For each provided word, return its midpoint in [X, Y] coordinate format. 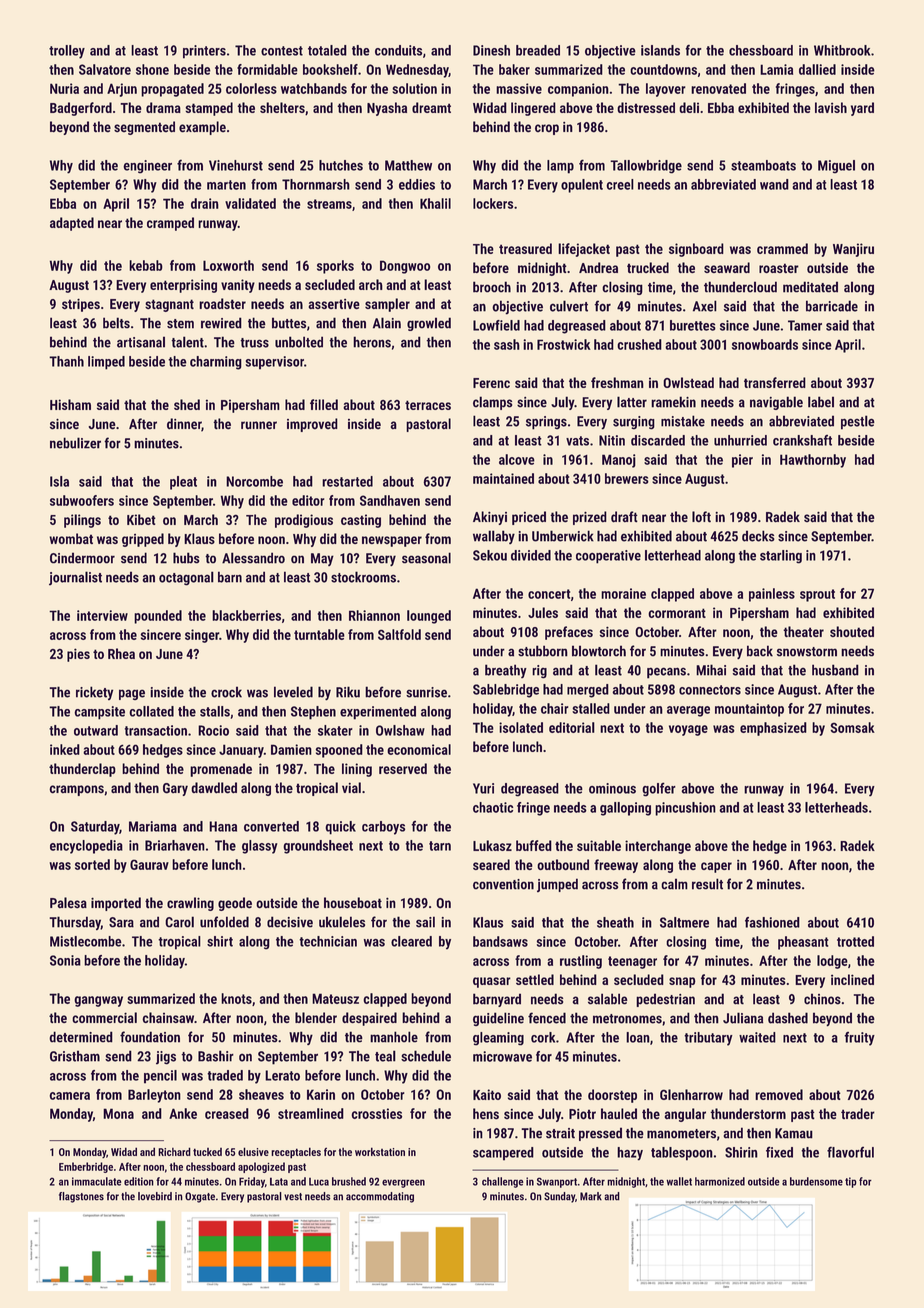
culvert [569, 306]
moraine [623, 593]
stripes [81, 305]
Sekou [490, 555]
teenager [632, 962]
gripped [143, 540]
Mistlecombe [86, 941]
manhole [394, 1037]
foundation [150, 1037]
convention [503, 884]
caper [716, 867]
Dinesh [491, 50]
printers [204, 52]
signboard [696, 250]
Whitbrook [842, 50]
